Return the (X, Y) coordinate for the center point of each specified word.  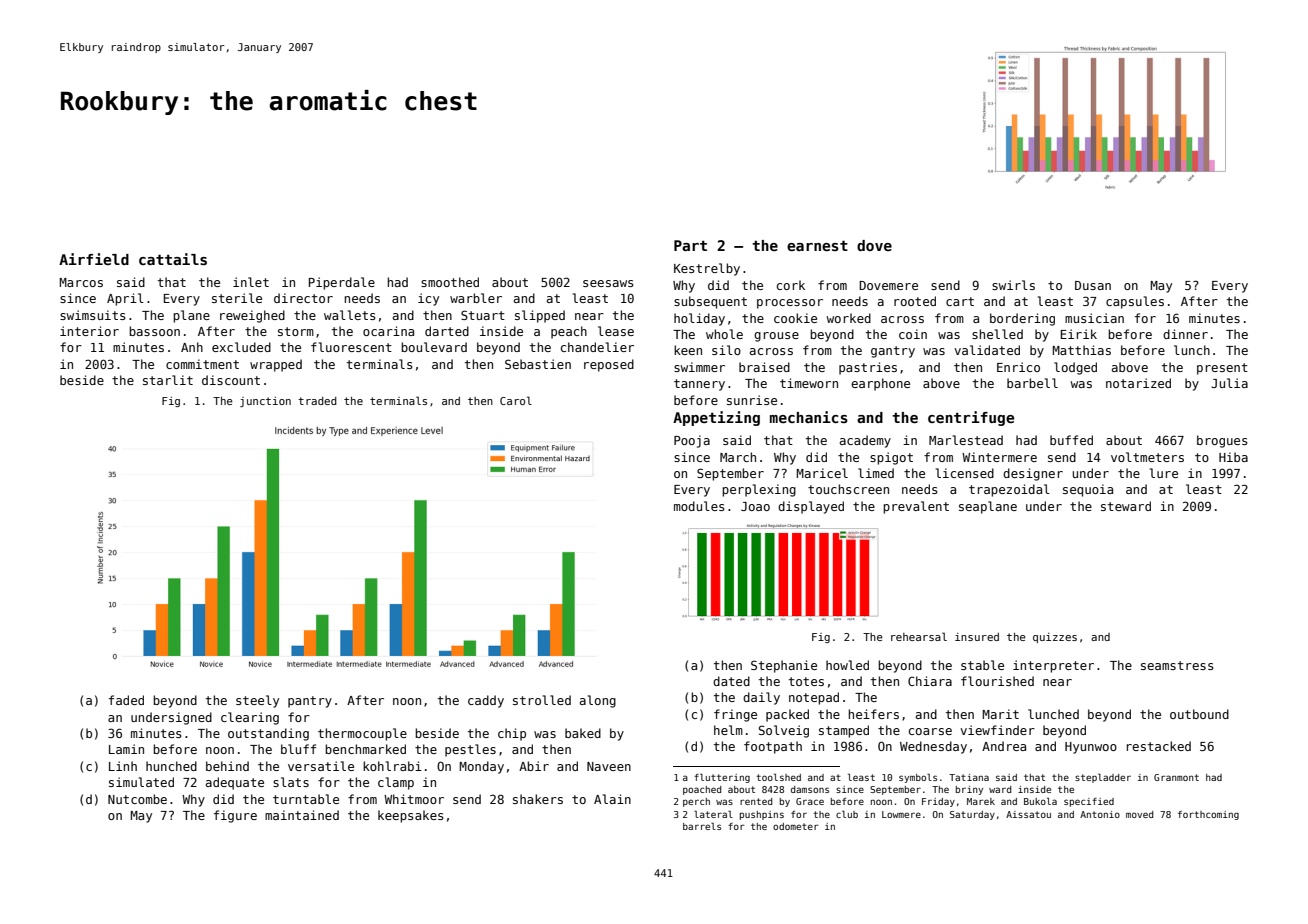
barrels (702, 826)
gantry (893, 352)
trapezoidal (1009, 490)
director (303, 298)
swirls (1013, 285)
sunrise (752, 400)
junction (265, 402)
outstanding (268, 734)
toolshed (778, 777)
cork (791, 285)
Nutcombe (137, 799)
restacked (1159, 746)
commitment (202, 364)
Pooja (692, 441)
